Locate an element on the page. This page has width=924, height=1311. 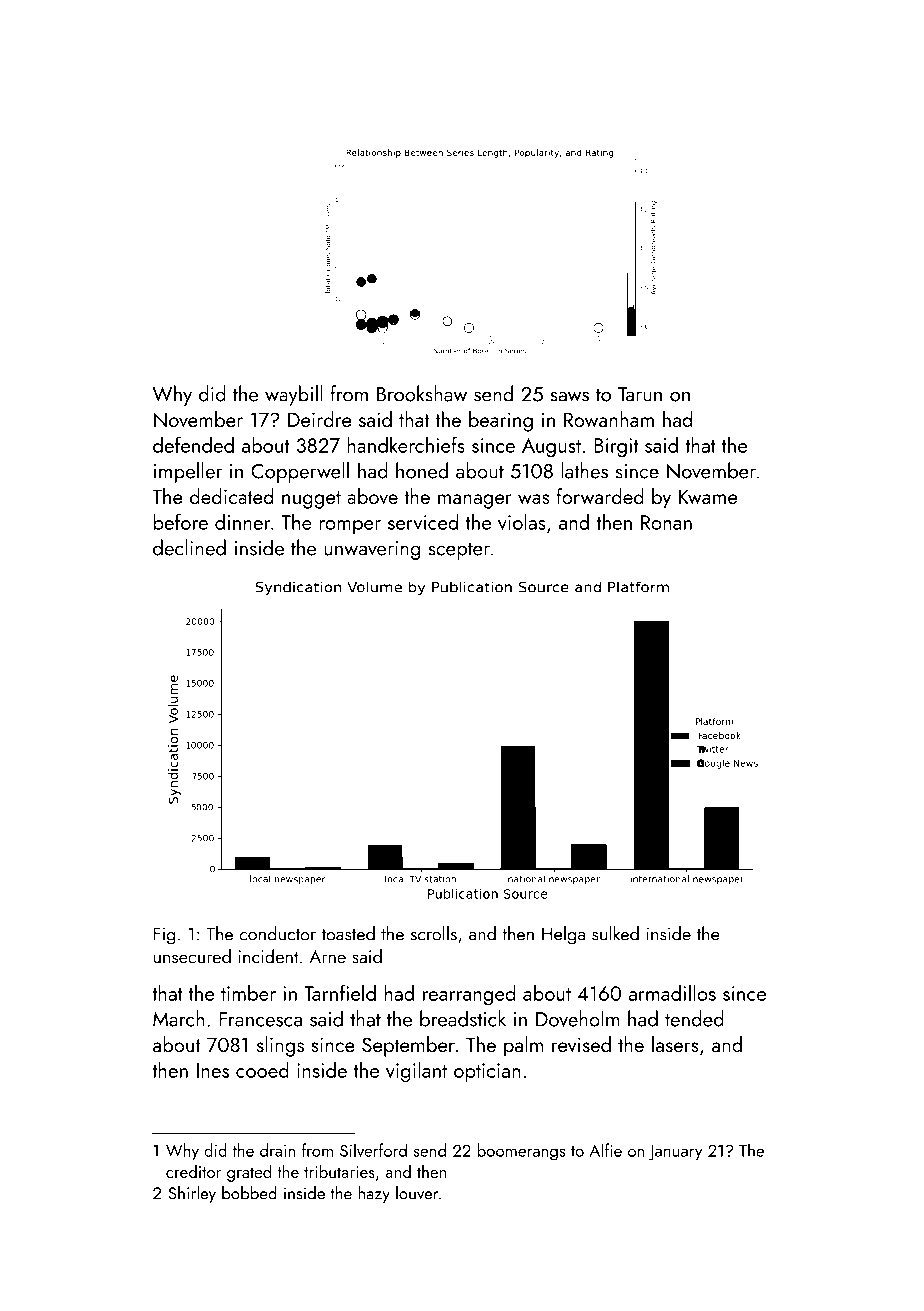
Alfie is located at coordinates (605, 1150).
